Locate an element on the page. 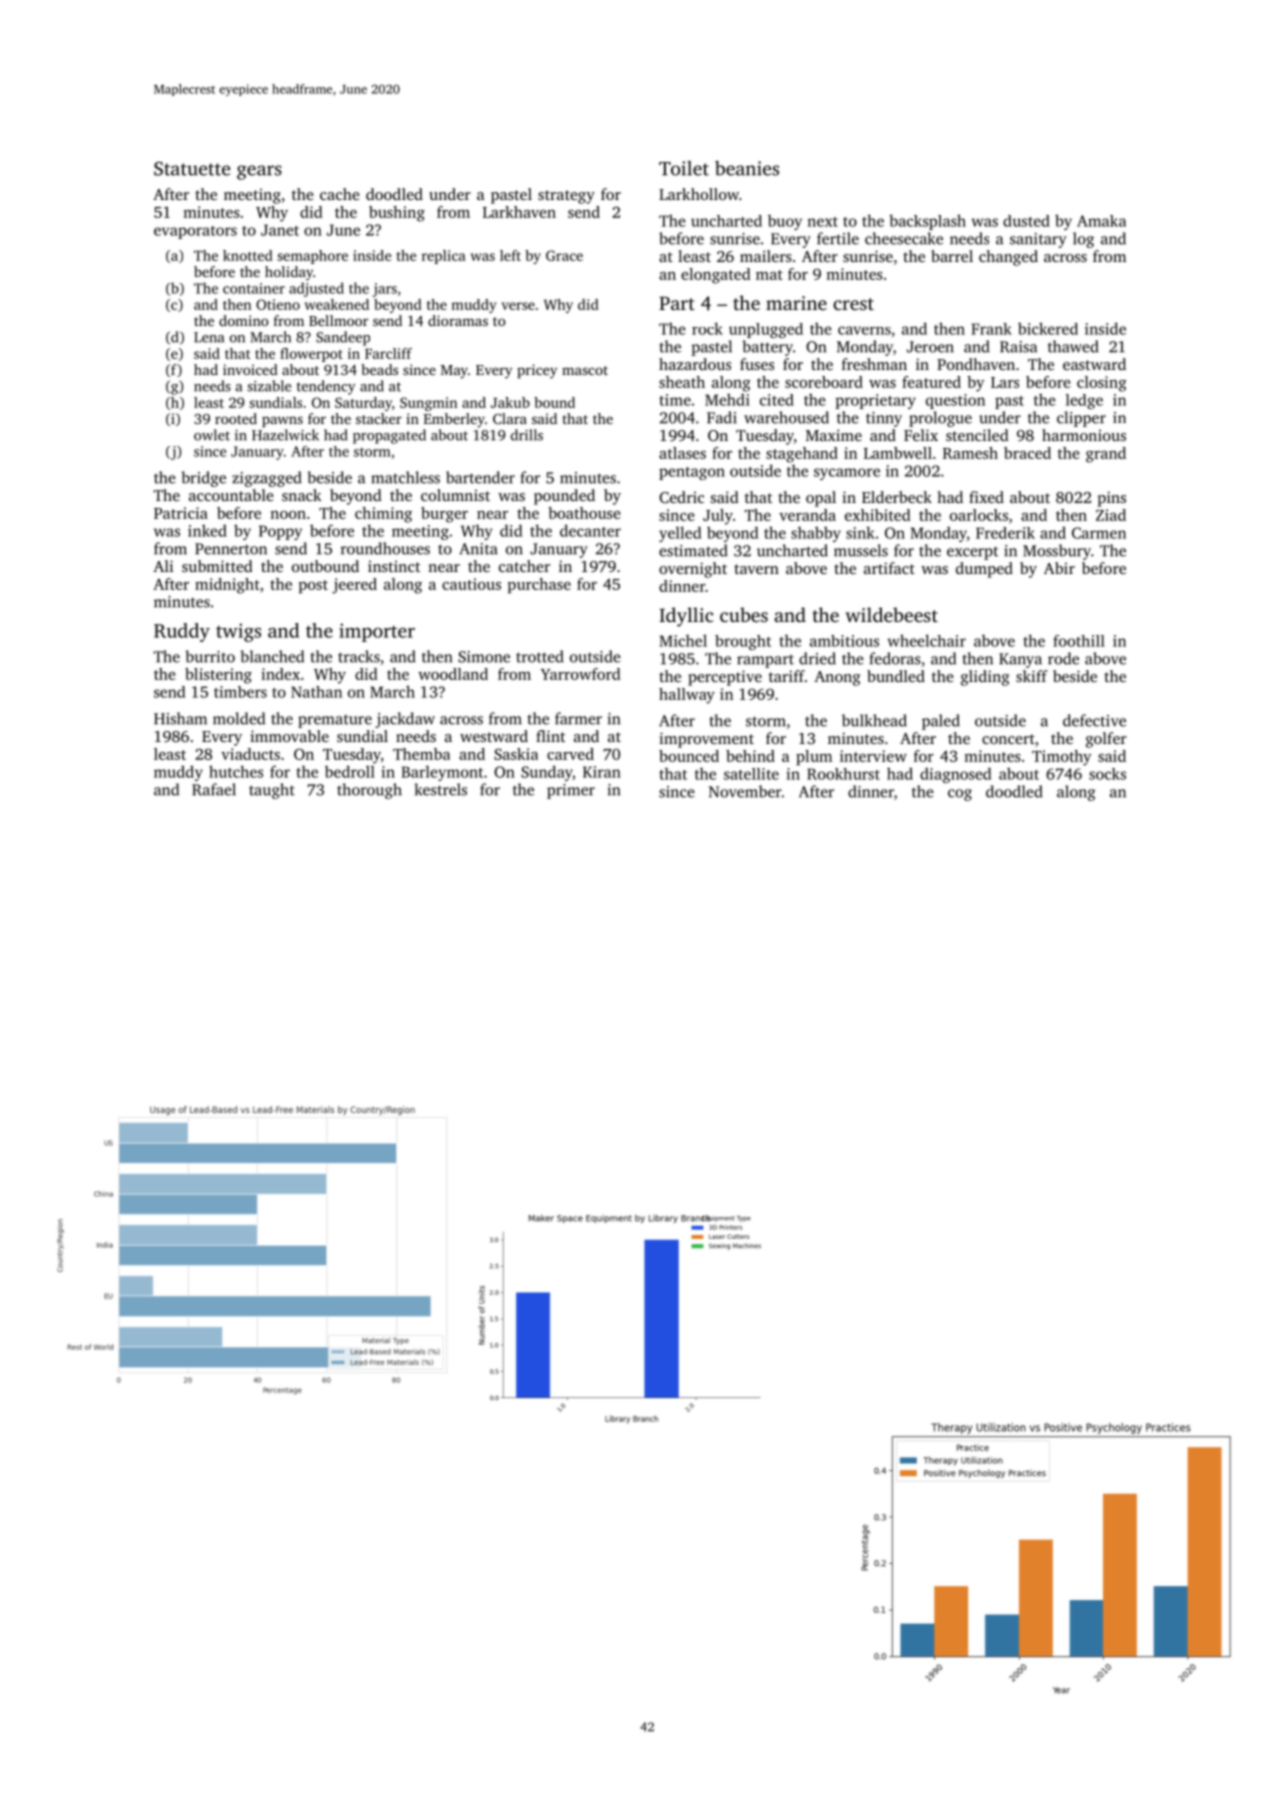  gears is located at coordinates (259, 172).
